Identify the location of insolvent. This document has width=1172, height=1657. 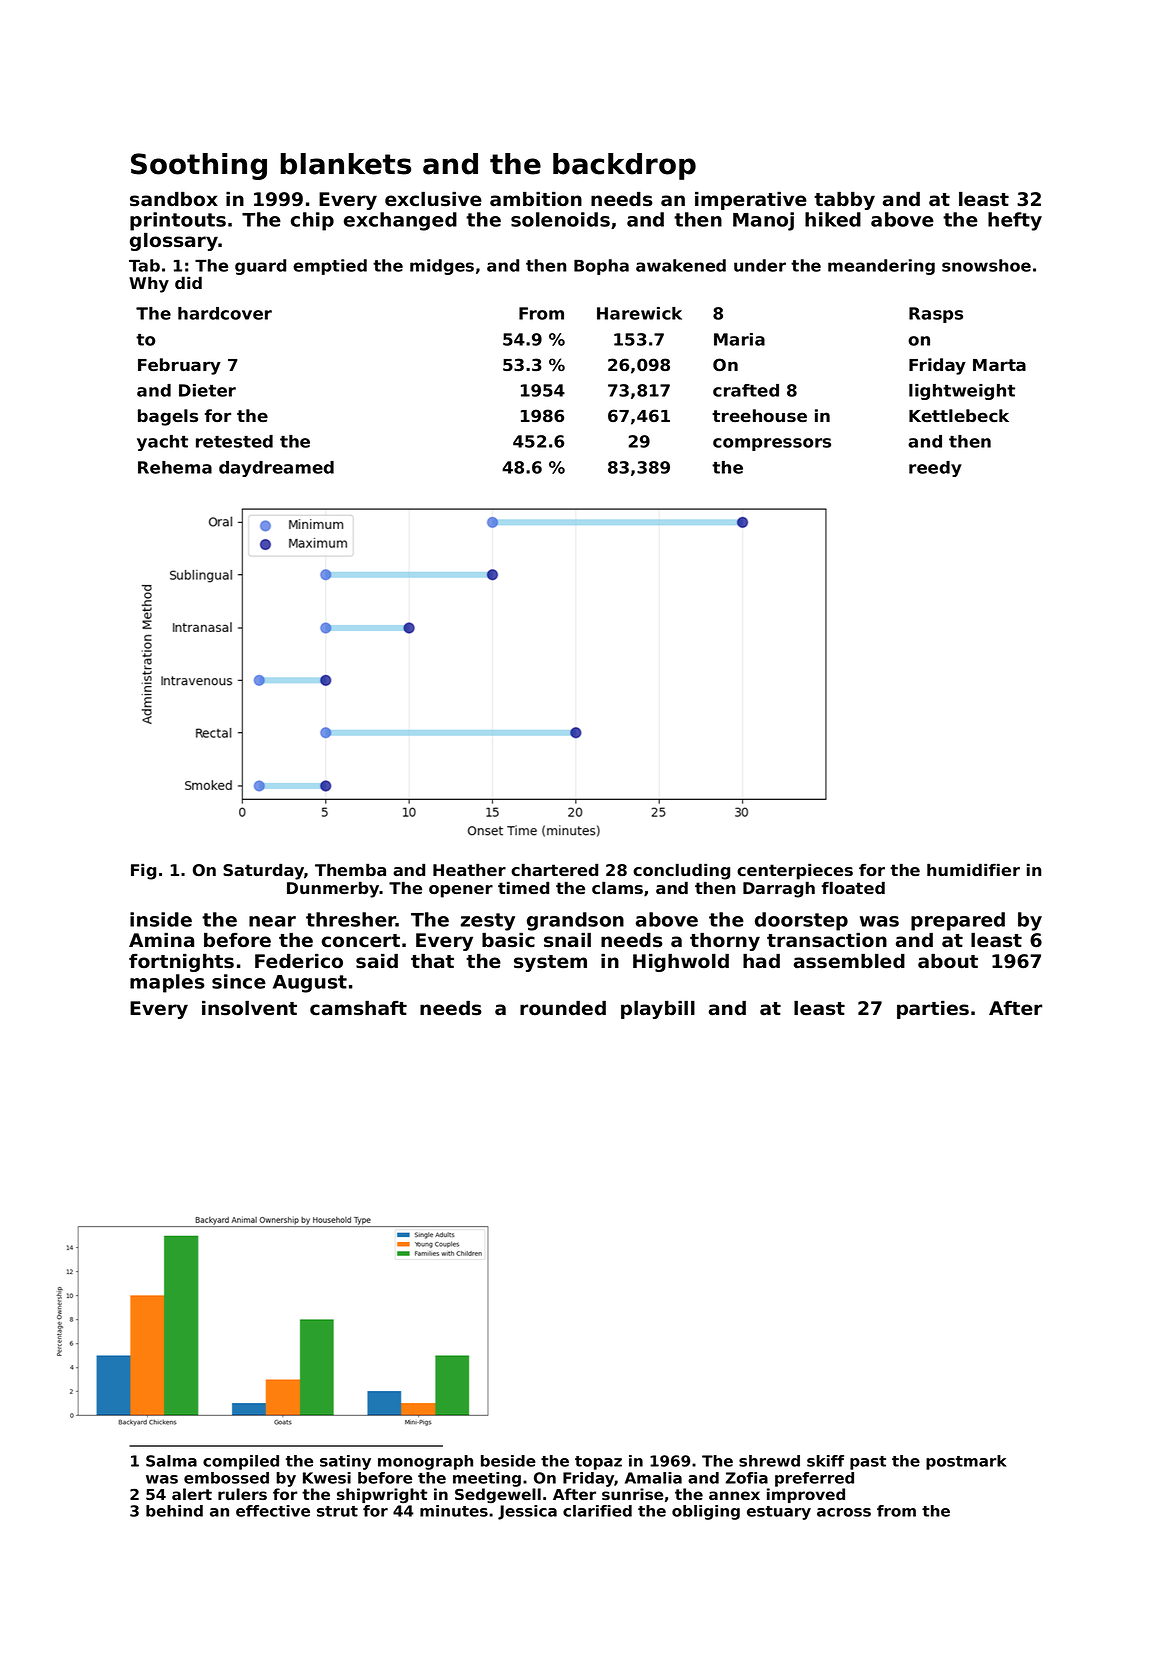
(249, 1008).
